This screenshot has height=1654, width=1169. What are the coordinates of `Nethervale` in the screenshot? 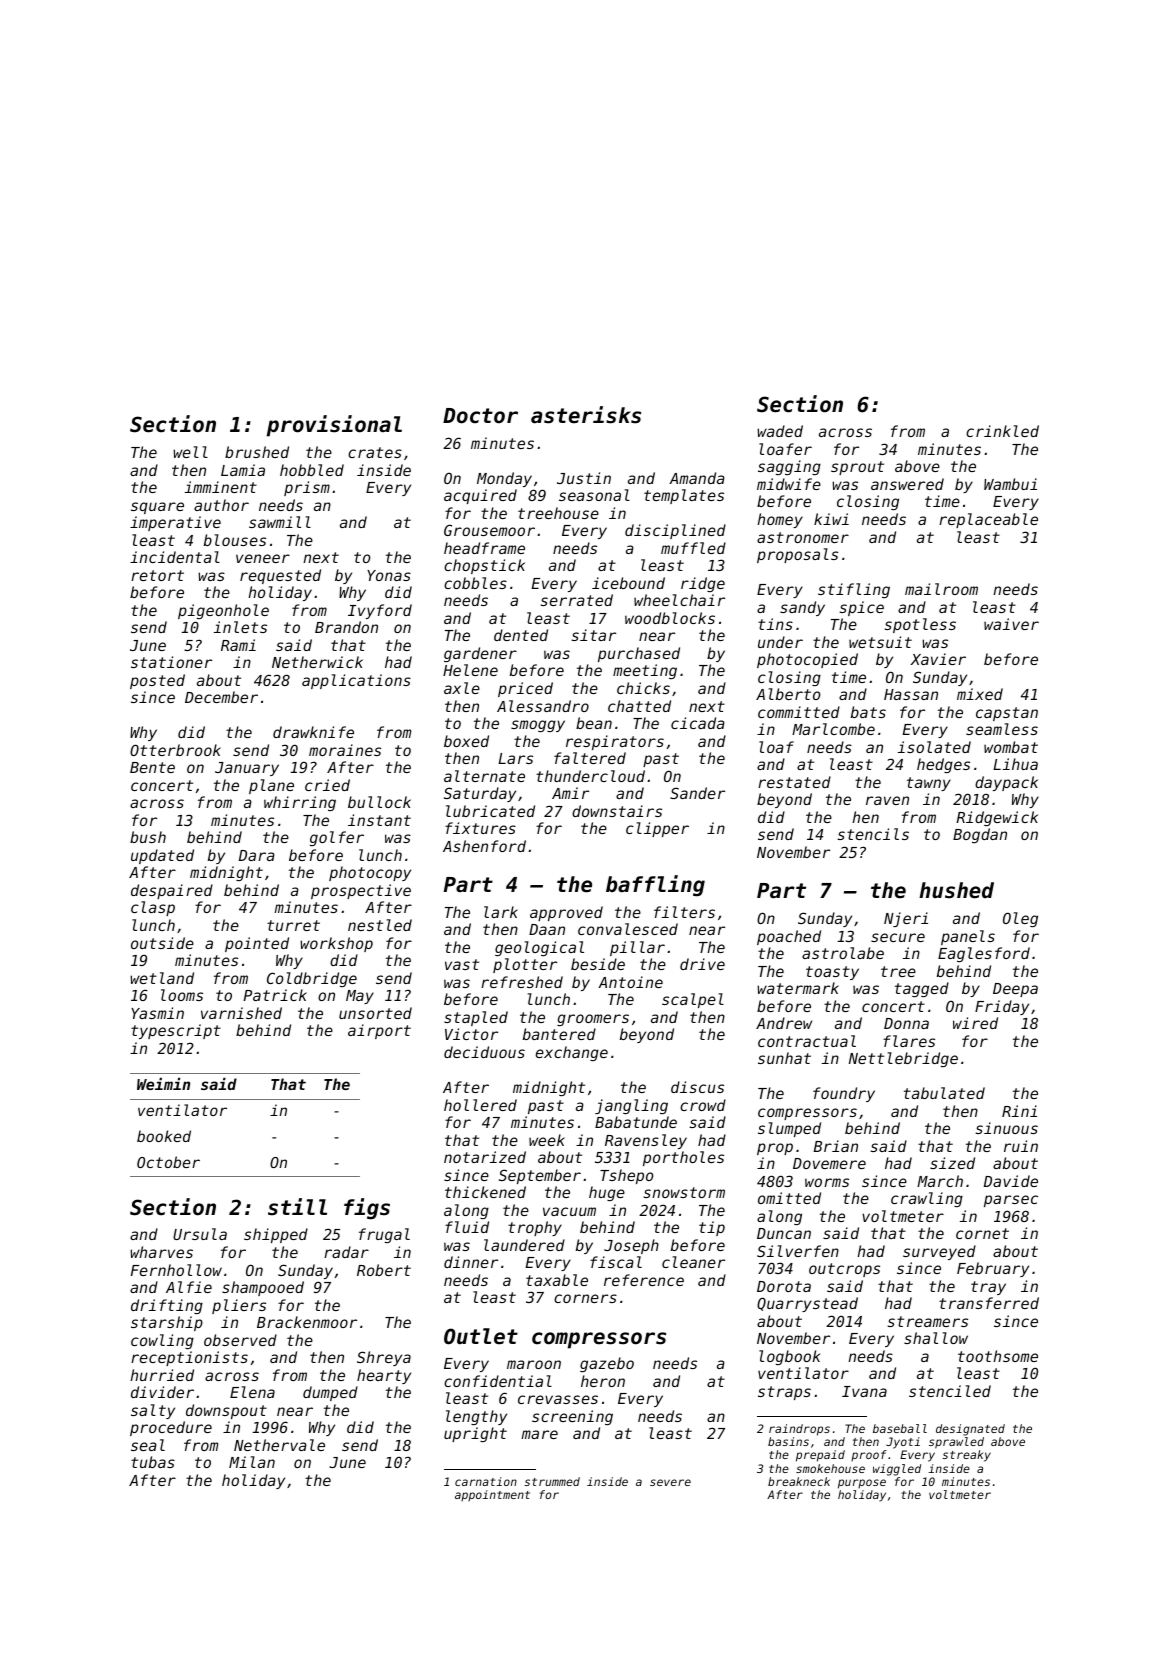 It's located at (279, 1445).
